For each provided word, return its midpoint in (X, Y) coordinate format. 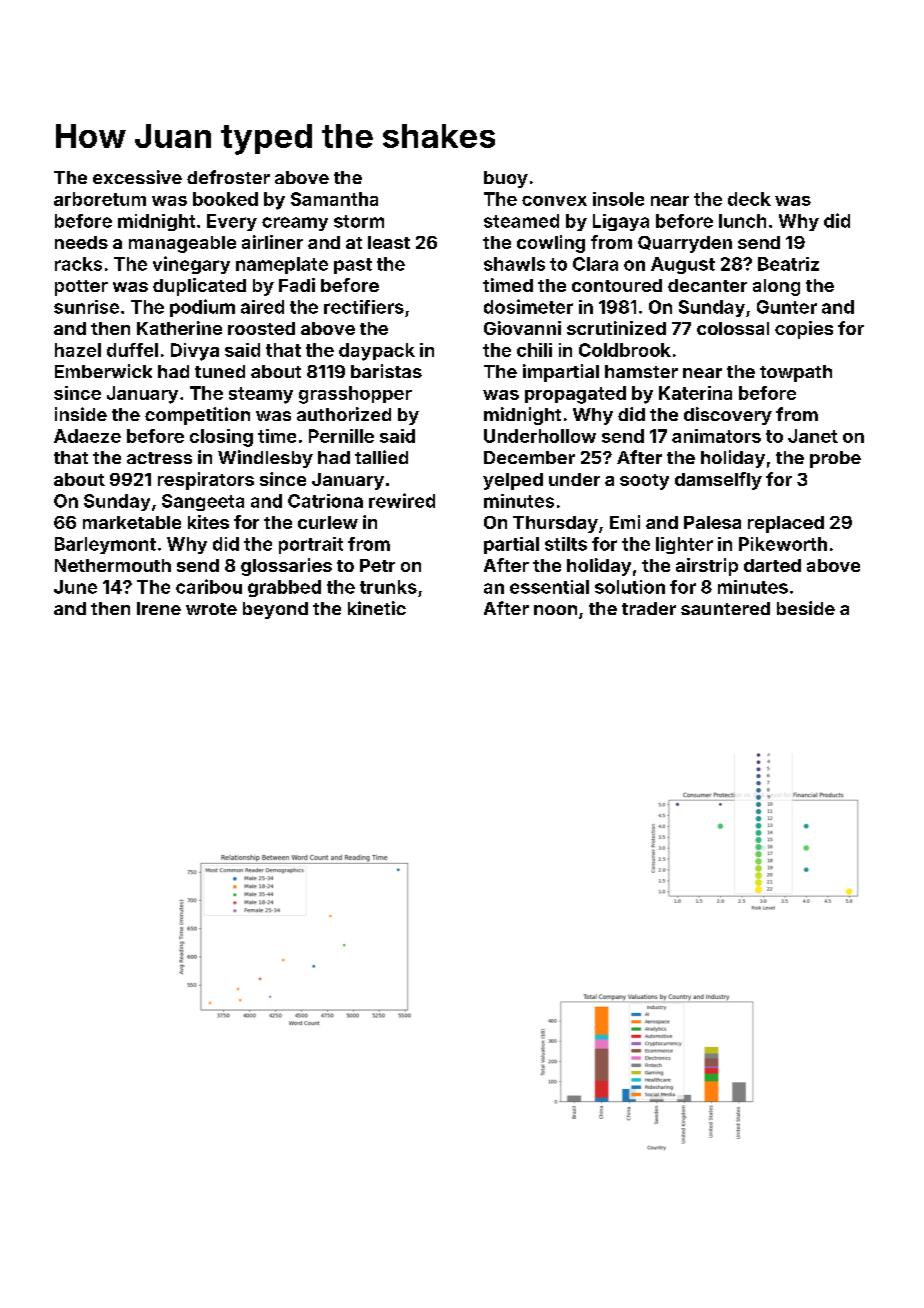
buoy (506, 179)
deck (749, 199)
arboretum (100, 199)
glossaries (286, 567)
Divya (195, 352)
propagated (575, 395)
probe (835, 459)
